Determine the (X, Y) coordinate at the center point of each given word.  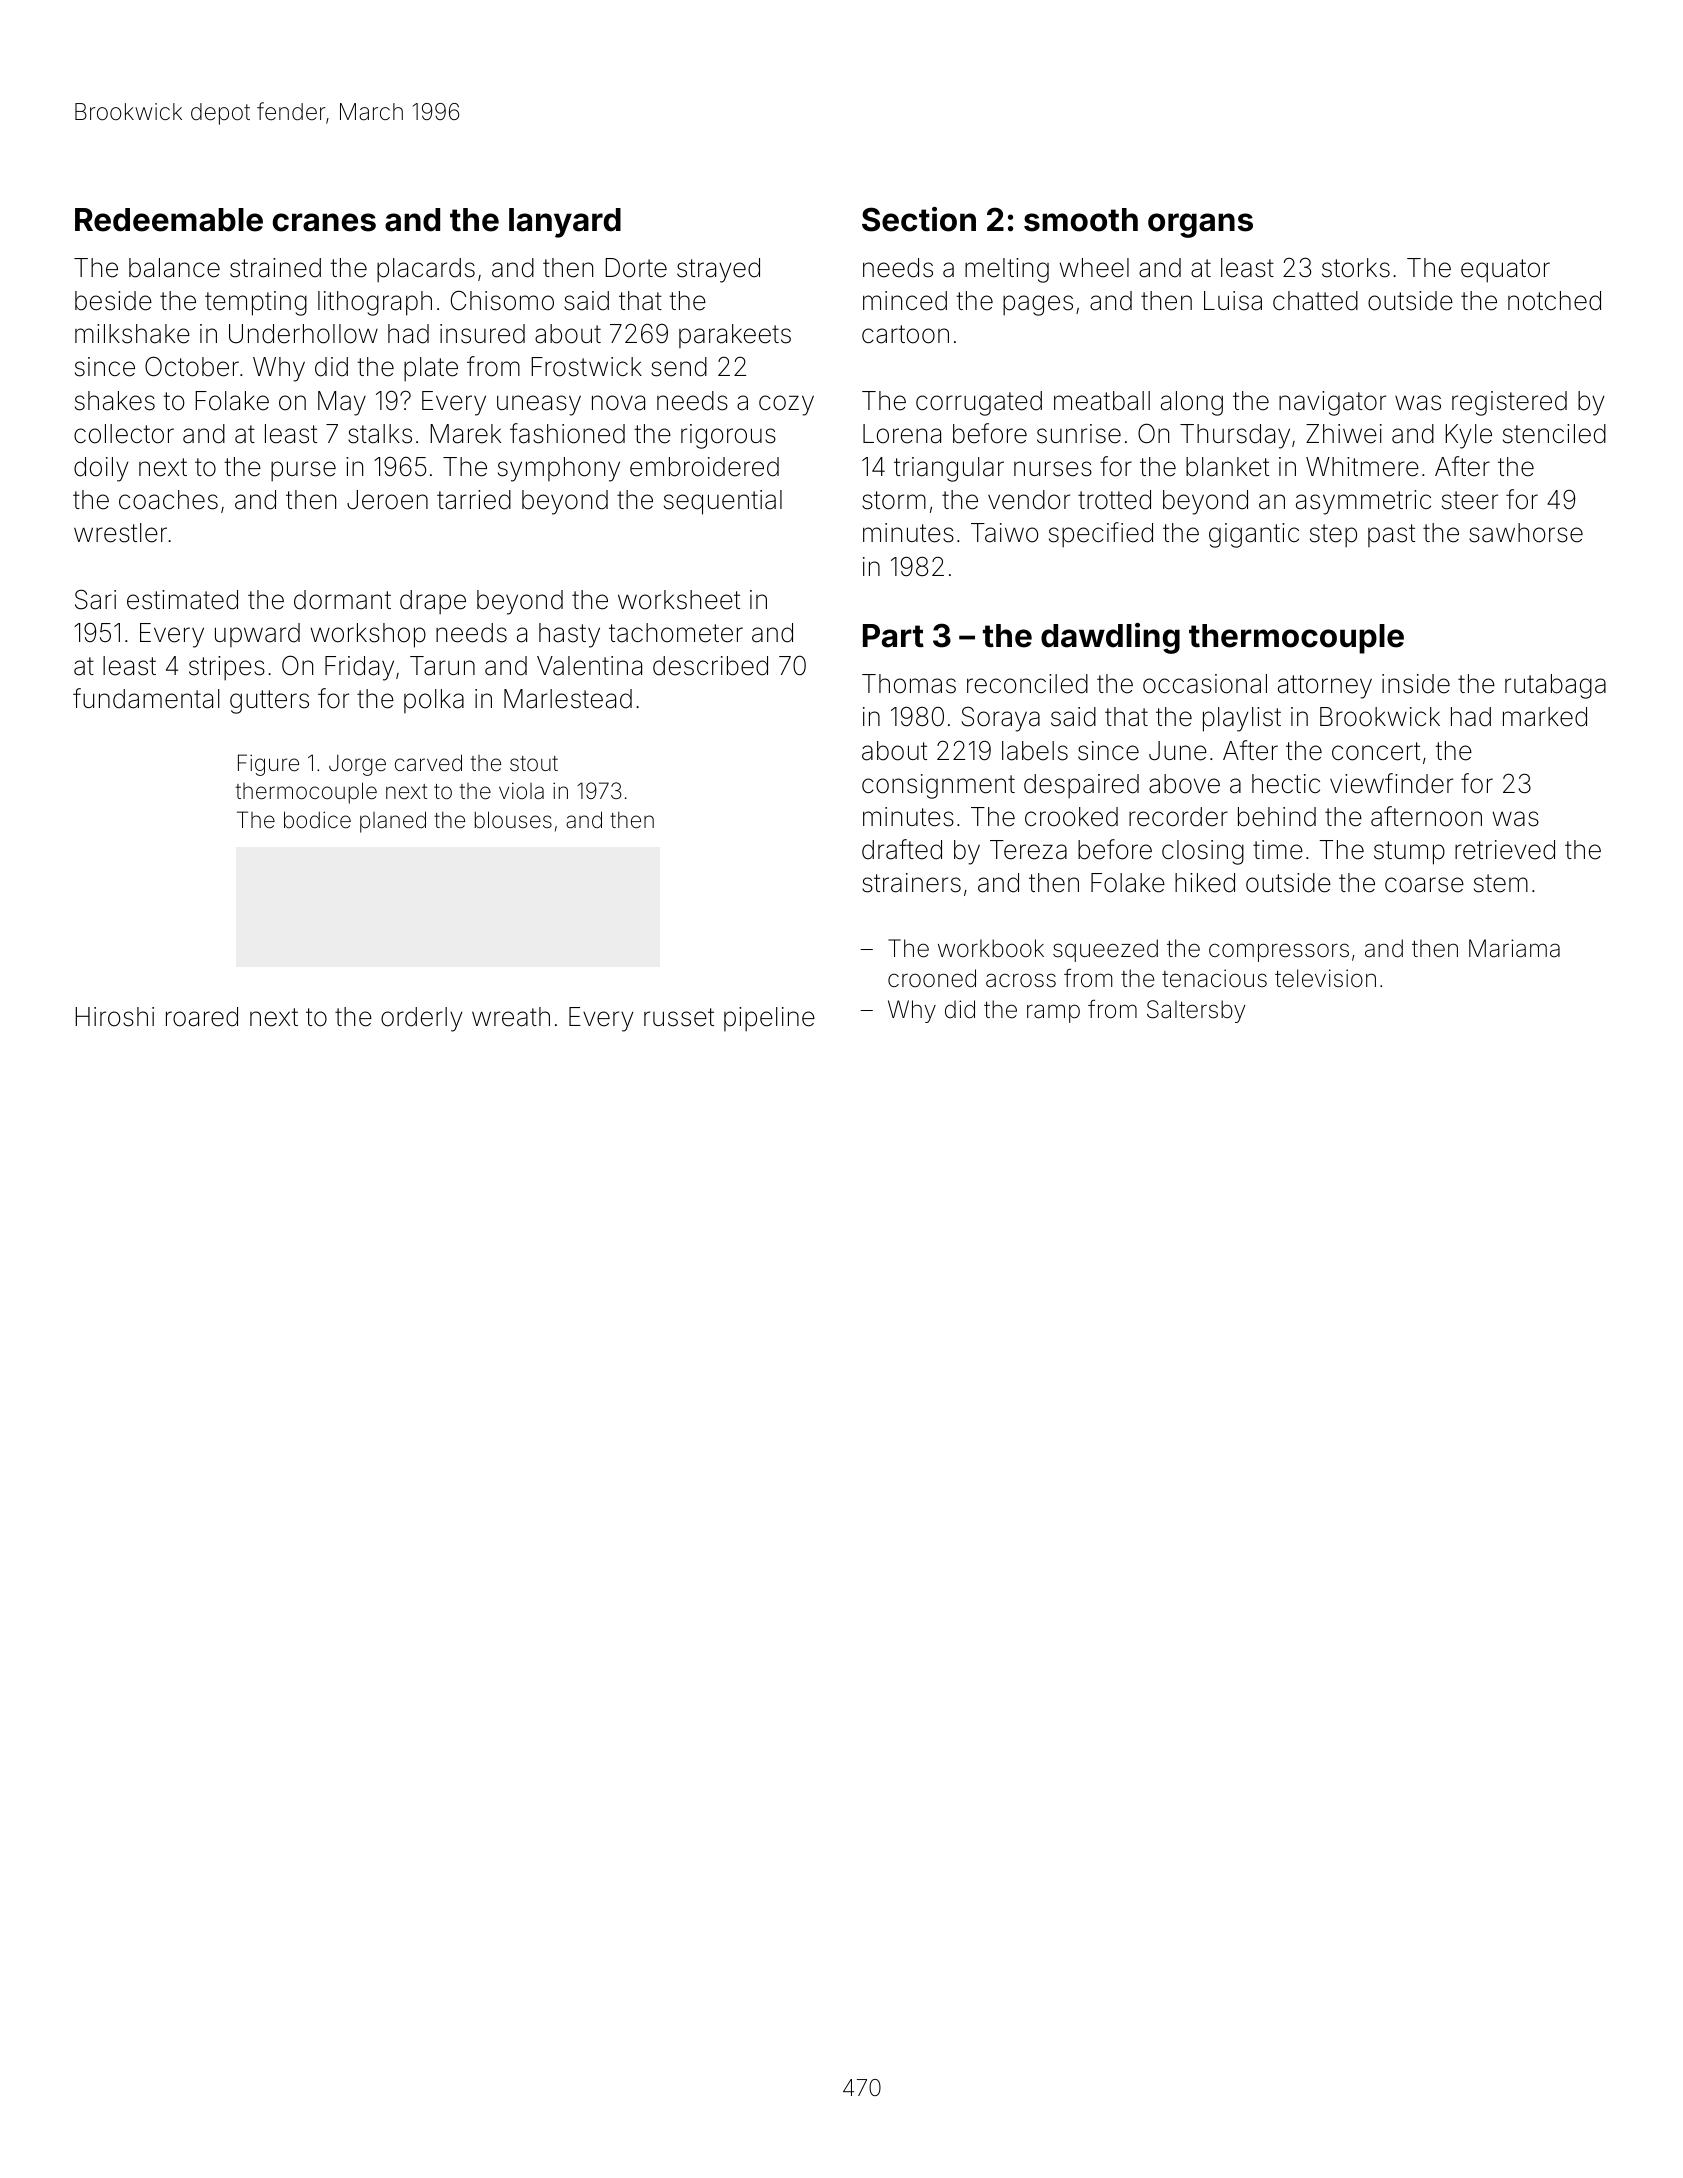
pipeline (769, 1019)
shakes (115, 401)
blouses (513, 820)
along (1192, 403)
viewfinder (1391, 783)
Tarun (442, 666)
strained (275, 268)
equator (1505, 271)
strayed (718, 270)
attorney (1325, 687)
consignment (938, 786)
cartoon (905, 334)
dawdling (1110, 638)
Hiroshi (114, 1017)
